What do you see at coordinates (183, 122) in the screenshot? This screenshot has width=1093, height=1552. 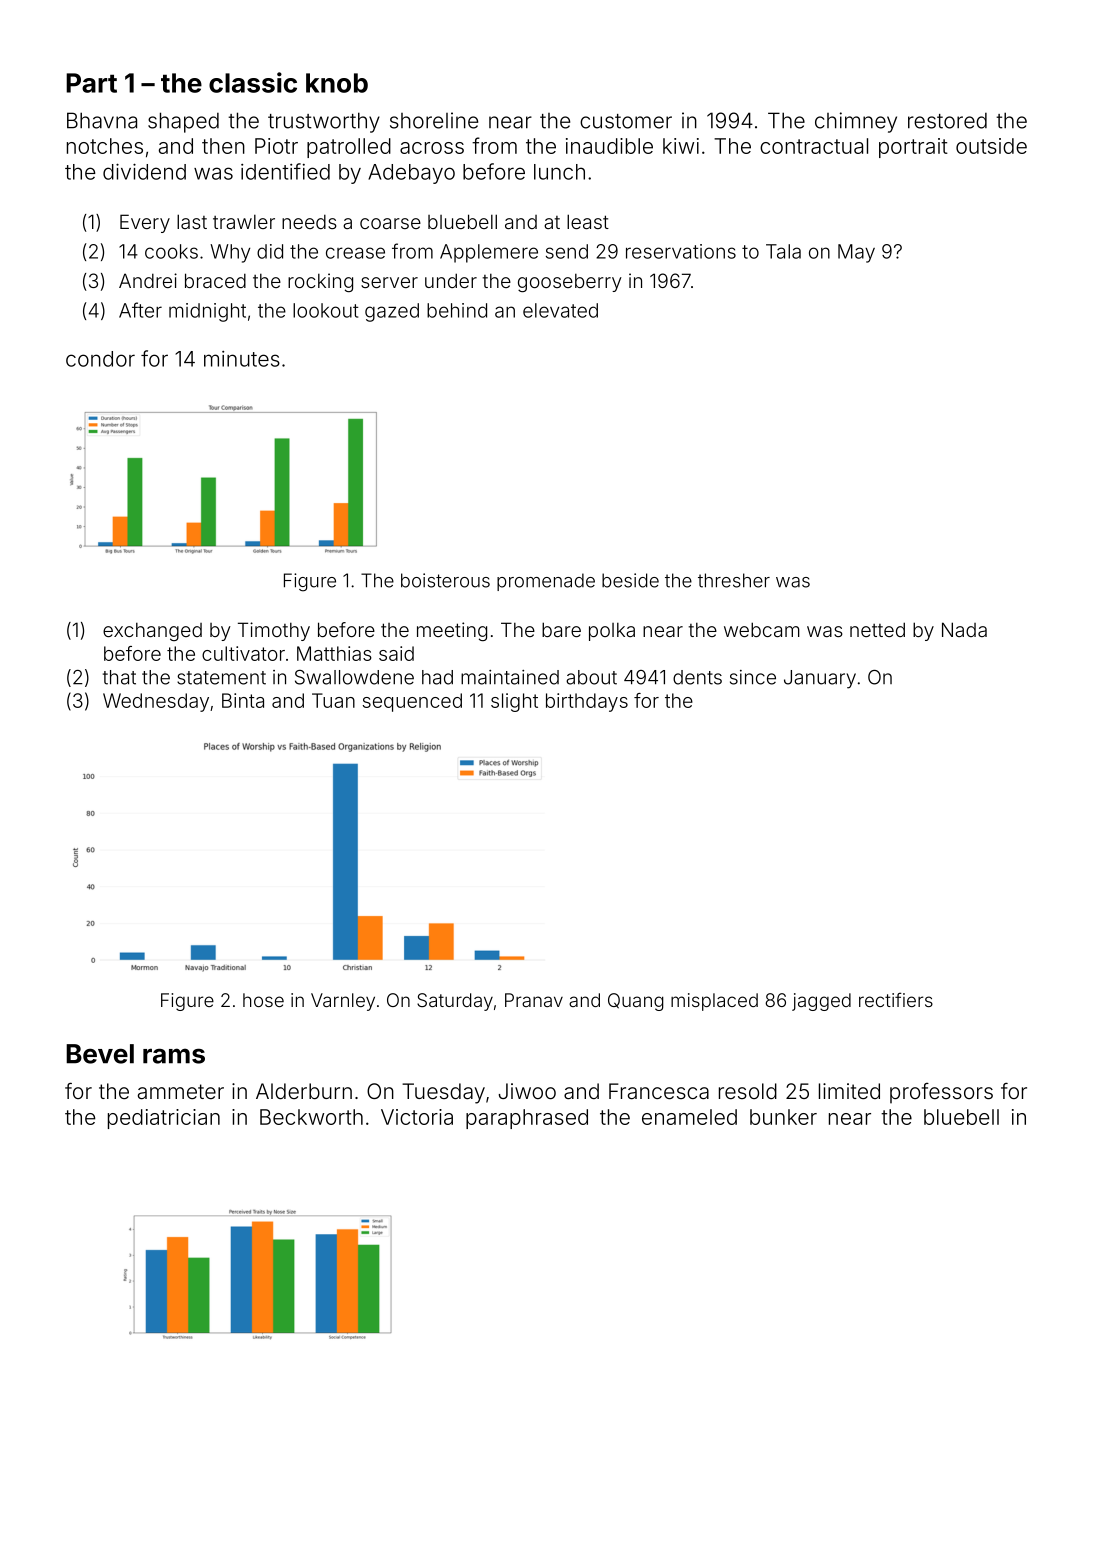 I see `shaped` at bounding box center [183, 122].
